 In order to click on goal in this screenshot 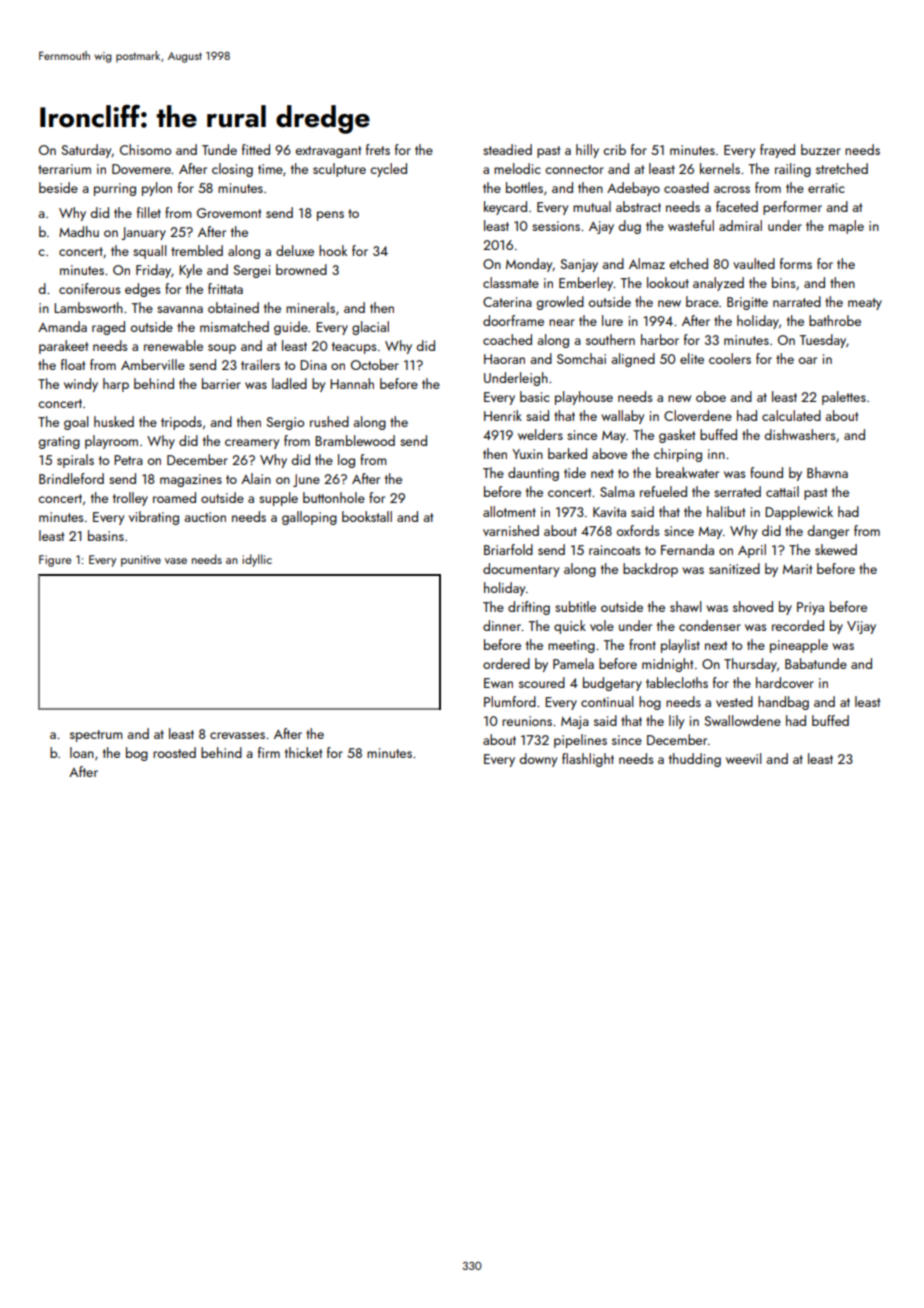, I will do `click(76, 423)`.
